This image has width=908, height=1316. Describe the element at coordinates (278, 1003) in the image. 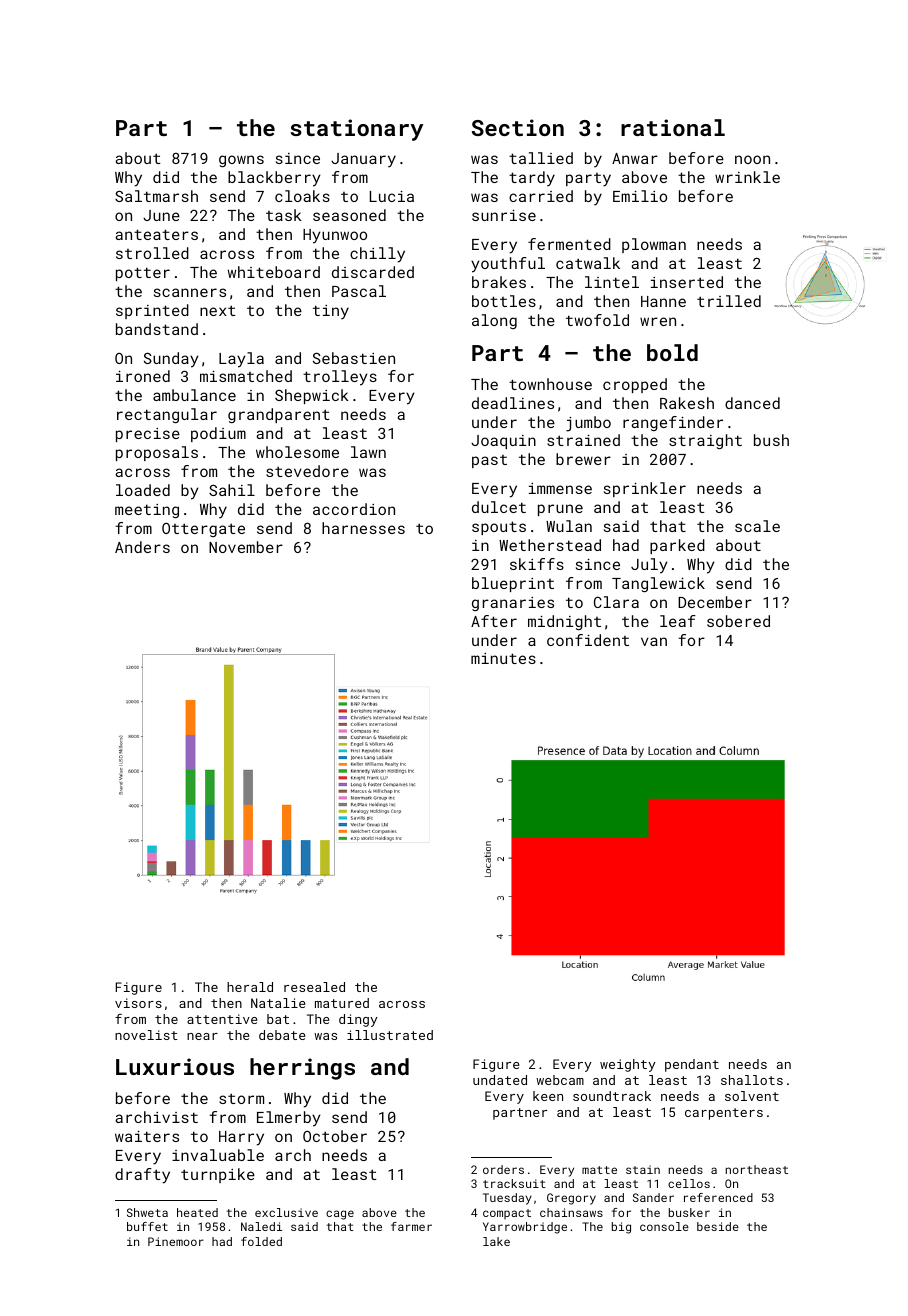

I see `Natalie` at that location.
